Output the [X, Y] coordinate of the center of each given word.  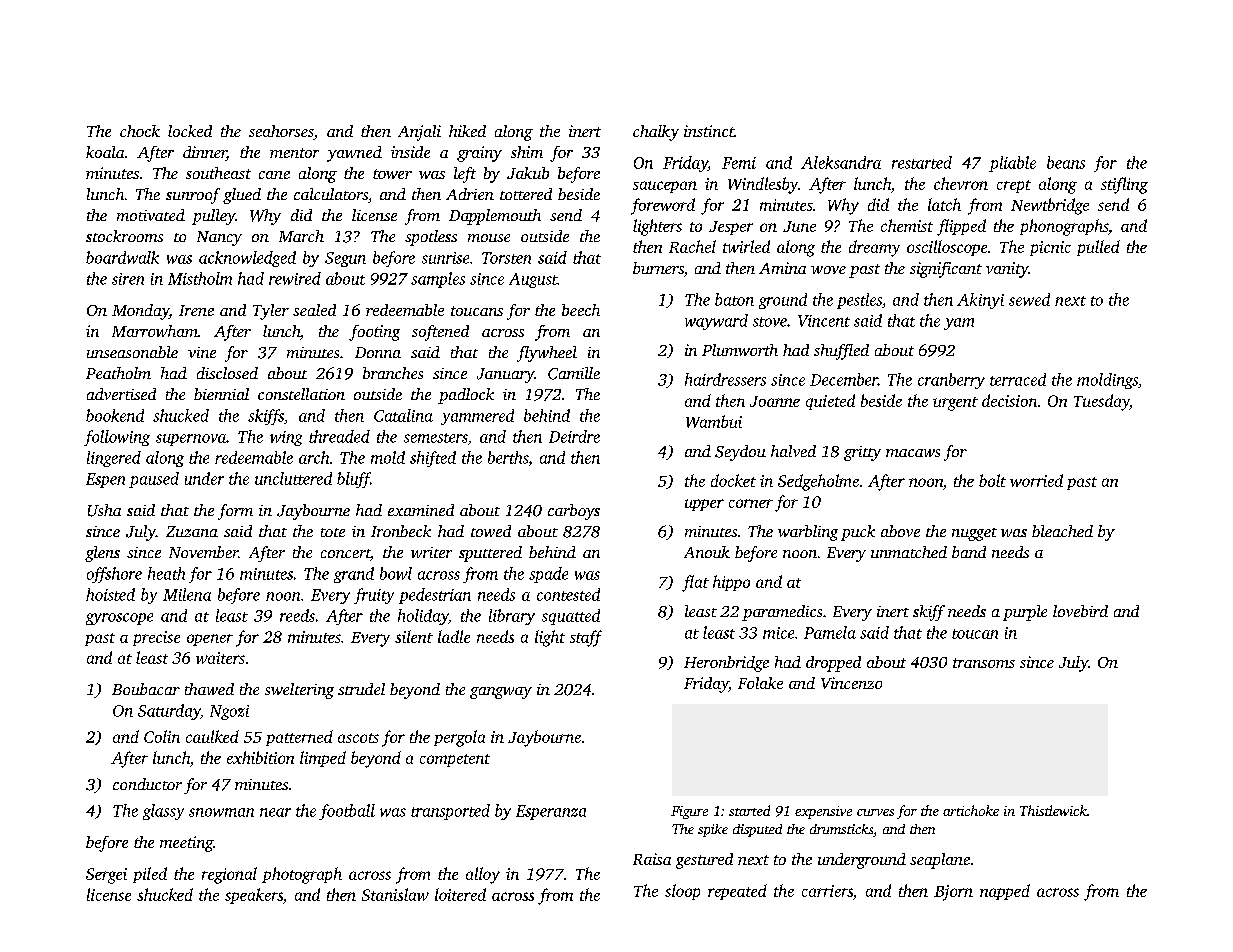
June [799, 226]
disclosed [227, 373]
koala [105, 152]
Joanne [775, 401]
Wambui [714, 421]
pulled [1098, 248]
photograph [302, 875]
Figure [689, 812]
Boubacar [146, 689]
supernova [191, 440]
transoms [984, 663]
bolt [992, 480]
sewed [1029, 299]
